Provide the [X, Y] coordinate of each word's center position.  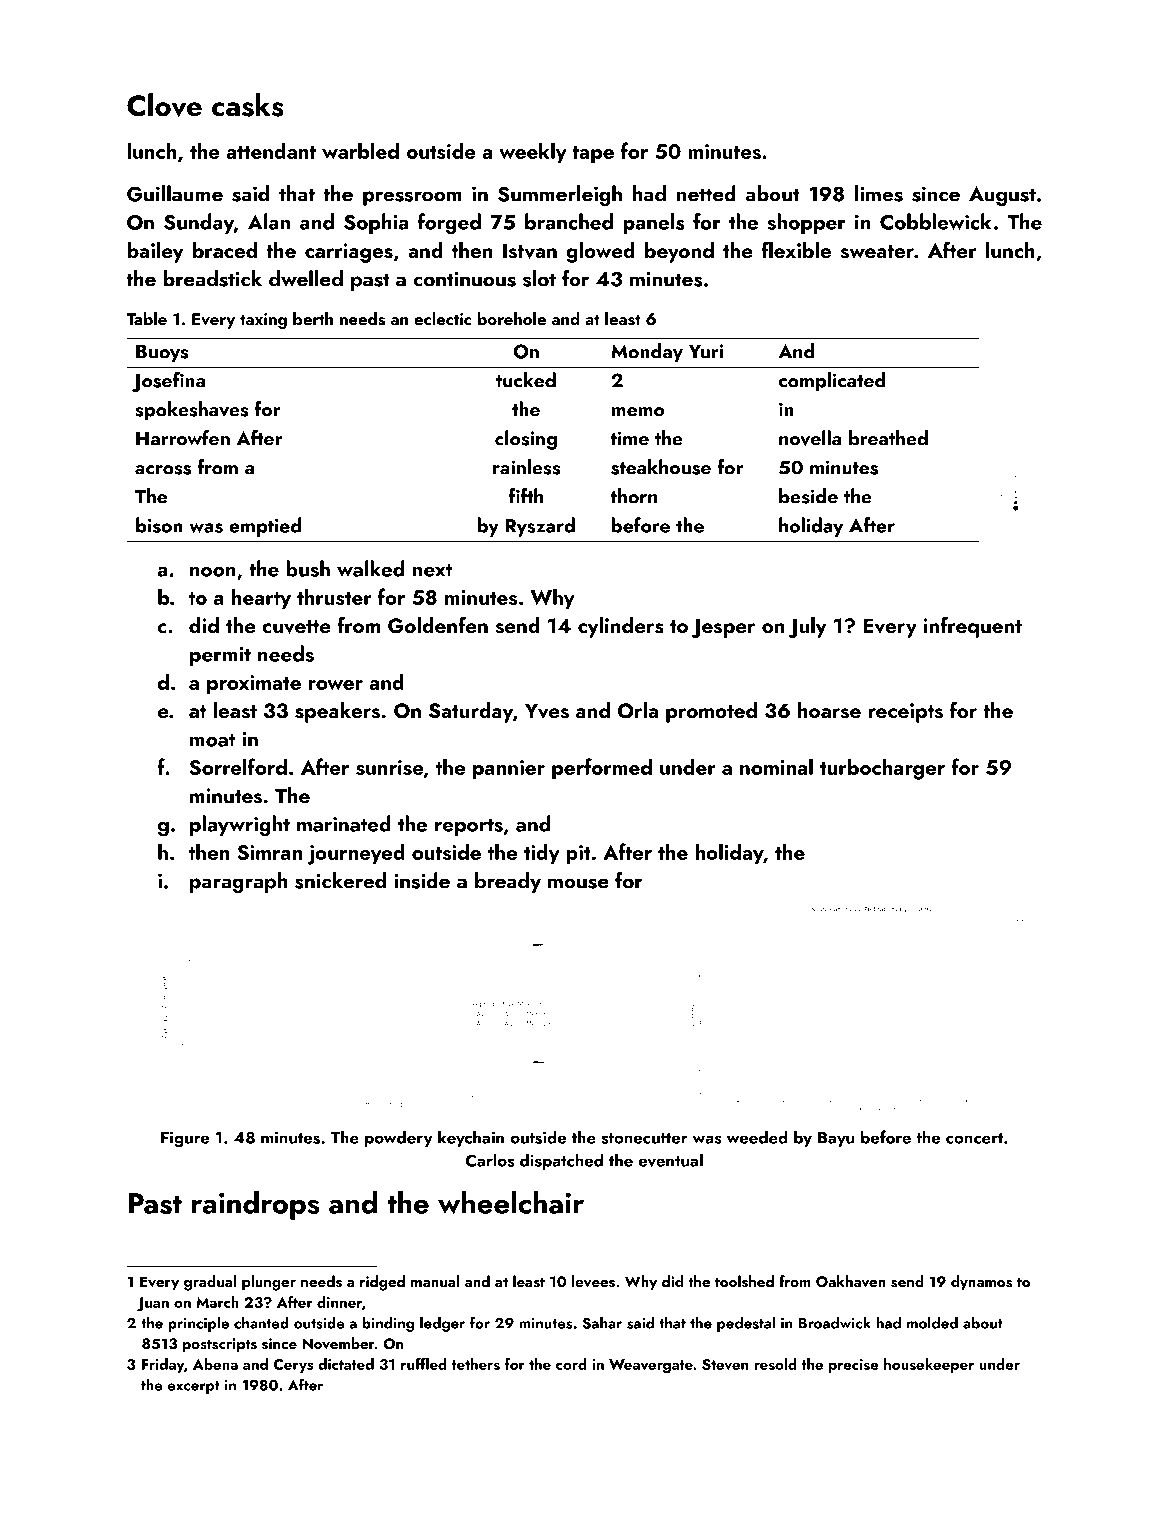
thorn [634, 496]
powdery [399, 1138]
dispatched [561, 1161]
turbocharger [882, 769]
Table [146, 318]
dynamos [981, 1283]
